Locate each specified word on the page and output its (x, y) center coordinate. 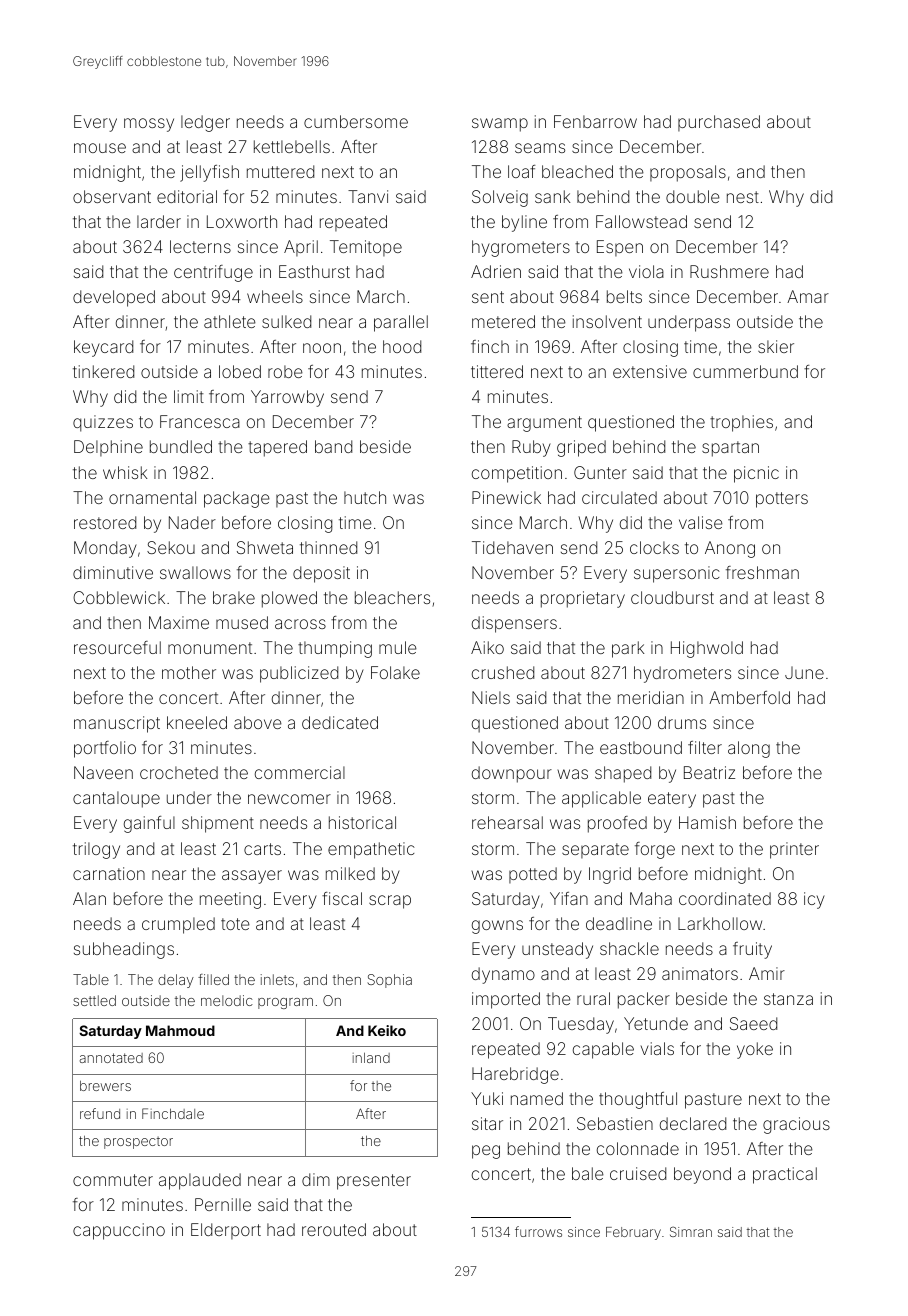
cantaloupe (116, 799)
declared (693, 1123)
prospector (138, 1143)
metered (503, 321)
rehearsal (507, 822)
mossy (149, 125)
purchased (719, 123)
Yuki (487, 1098)
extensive (650, 371)
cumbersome (356, 121)
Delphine (108, 448)
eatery (672, 800)
